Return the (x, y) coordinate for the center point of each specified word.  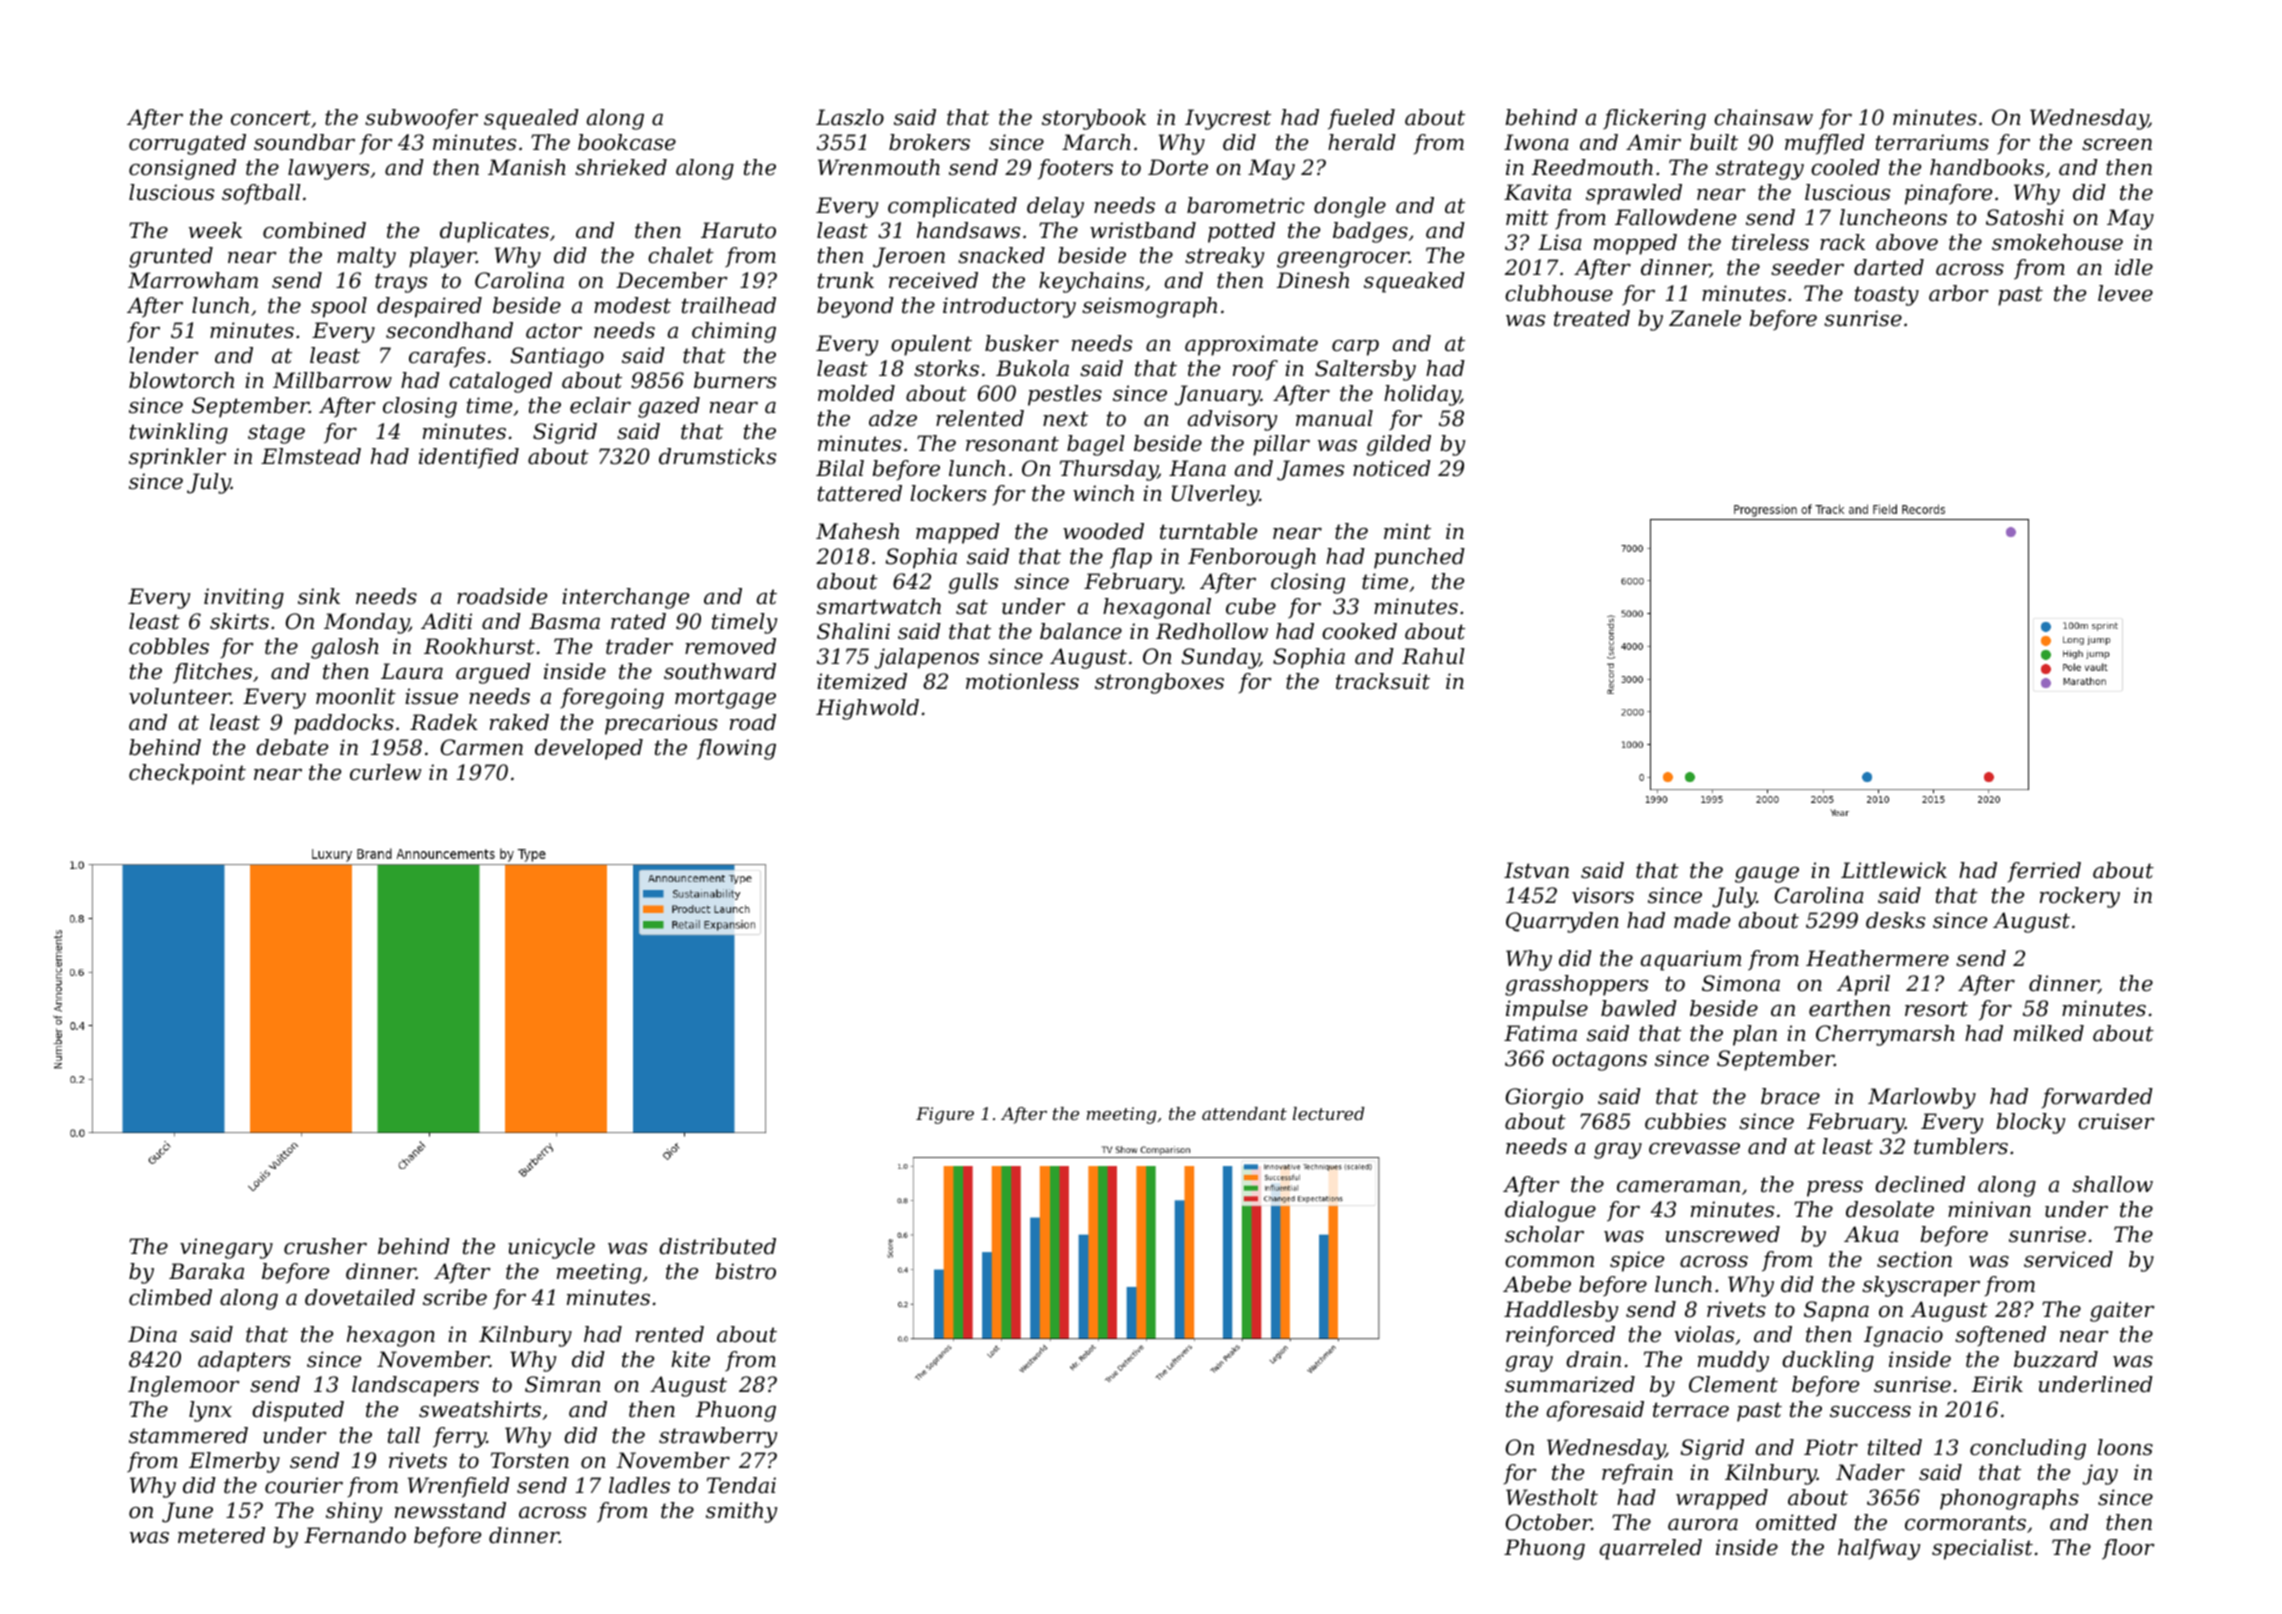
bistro (746, 1271)
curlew (386, 772)
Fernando (355, 1535)
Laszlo (850, 117)
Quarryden (1562, 922)
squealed (531, 119)
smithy (741, 1512)
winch (1103, 493)
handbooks (1987, 167)
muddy (1733, 1361)
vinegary (226, 1248)
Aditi (446, 621)
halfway (1879, 1549)
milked (2049, 1033)
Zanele (1705, 318)
